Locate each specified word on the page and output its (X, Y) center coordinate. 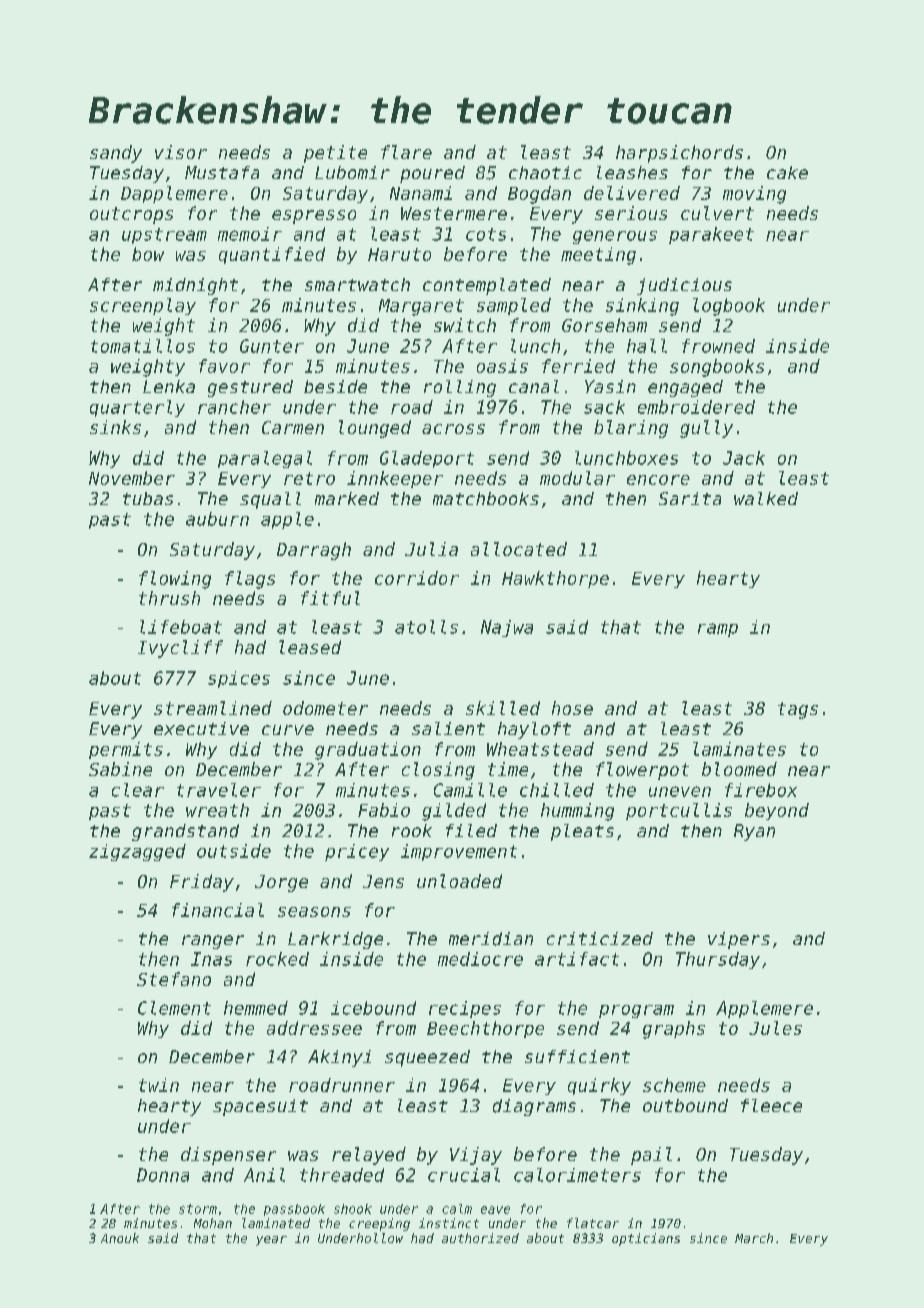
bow (148, 254)
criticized (600, 938)
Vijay (476, 1156)
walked (766, 498)
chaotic (545, 172)
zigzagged (137, 852)
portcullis (679, 811)
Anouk (120, 1238)
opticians (646, 1239)
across (453, 429)
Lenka (169, 386)
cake (787, 172)
